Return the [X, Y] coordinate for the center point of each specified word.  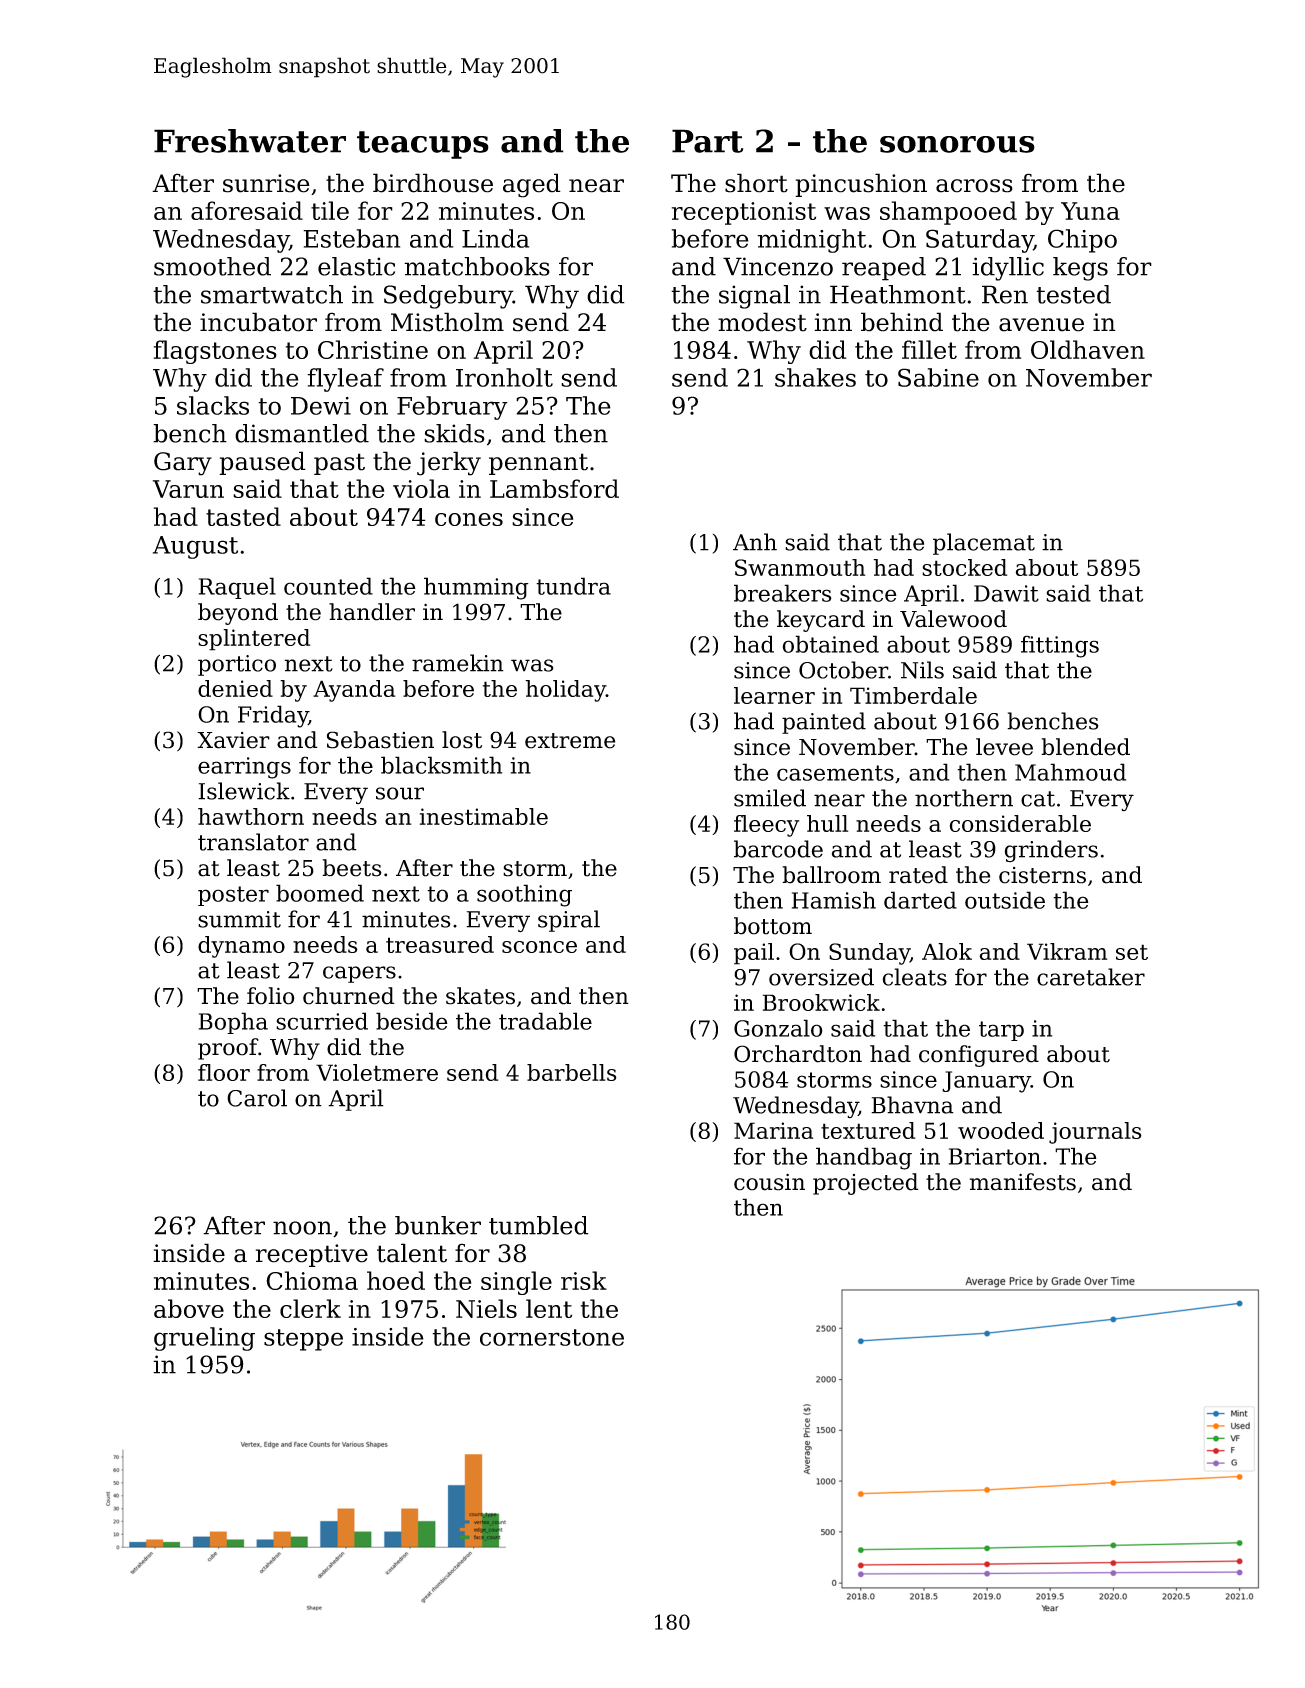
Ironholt [504, 377]
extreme [570, 741]
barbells [572, 1072]
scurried [322, 1021]
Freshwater [250, 141]
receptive [312, 1255]
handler [372, 612]
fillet [929, 349]
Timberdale [913, 695]
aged [532, 185]
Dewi [321, 406]
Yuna [1090, 211]
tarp [1001, 1031]
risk [584, 1280]
